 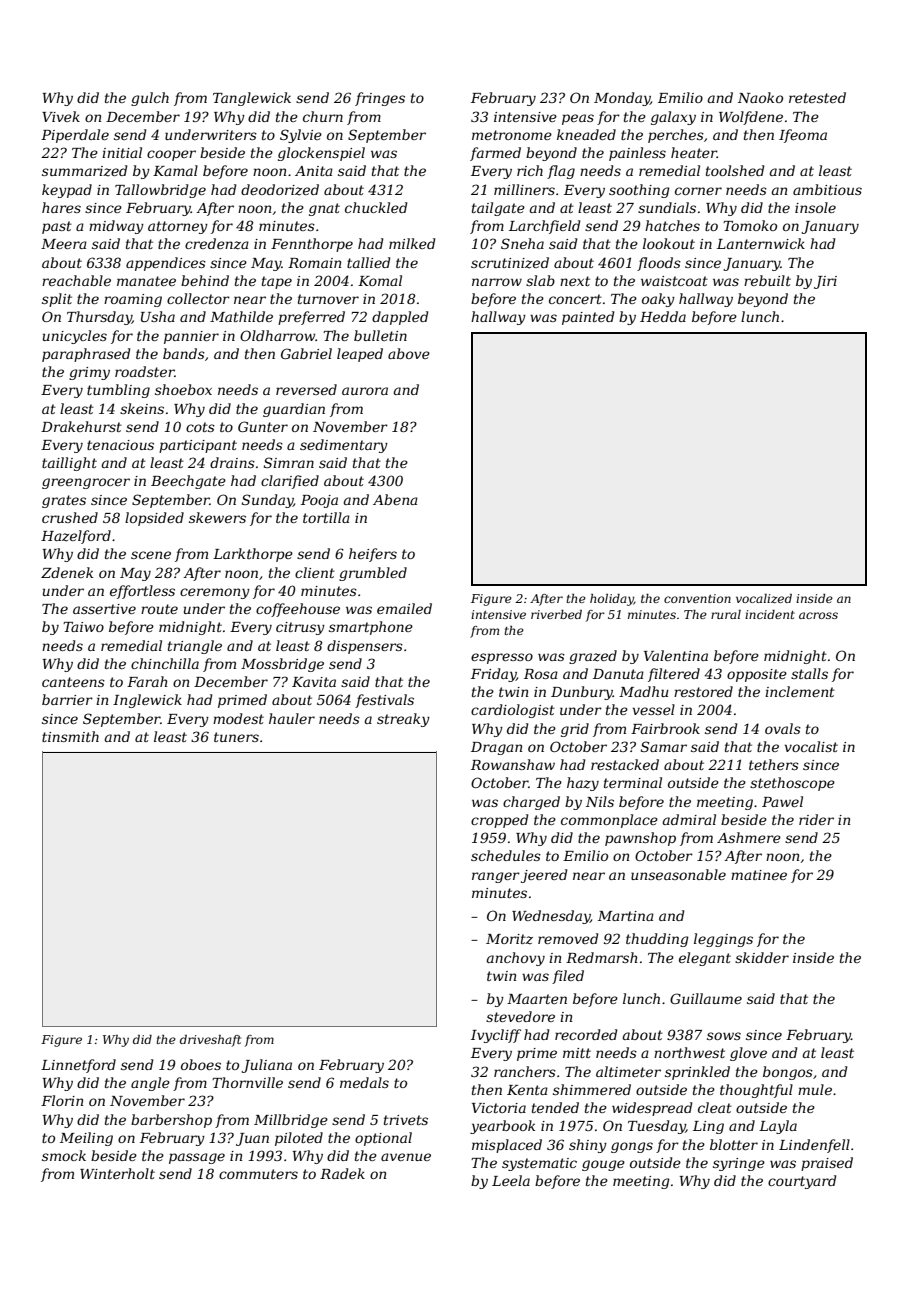 What do you see at coordinates (328, 299) in the page?
I see `turnover` at bounding box center [328, 299].
